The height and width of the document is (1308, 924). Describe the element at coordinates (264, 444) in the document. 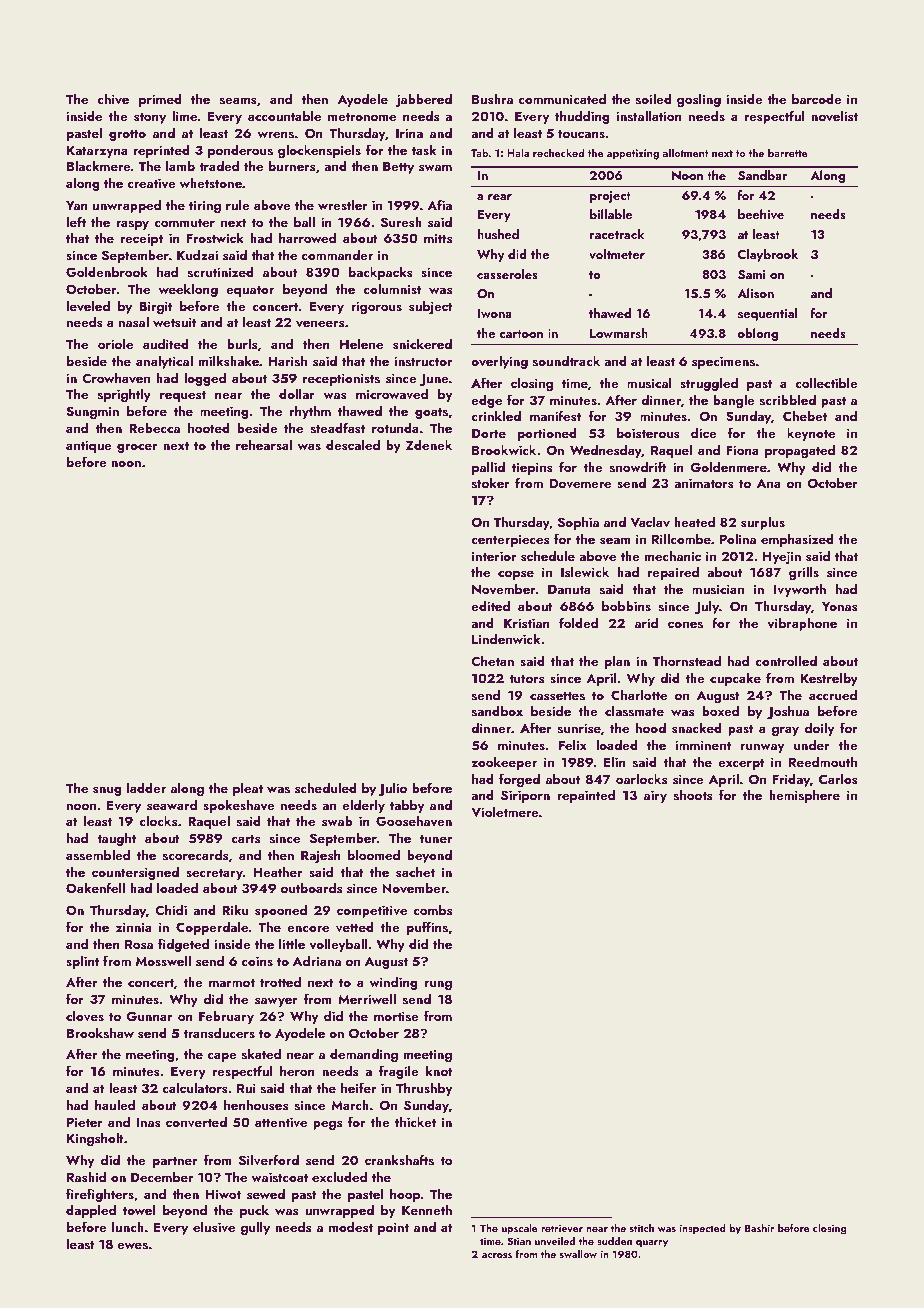

I see `rehearsal` at that location.
